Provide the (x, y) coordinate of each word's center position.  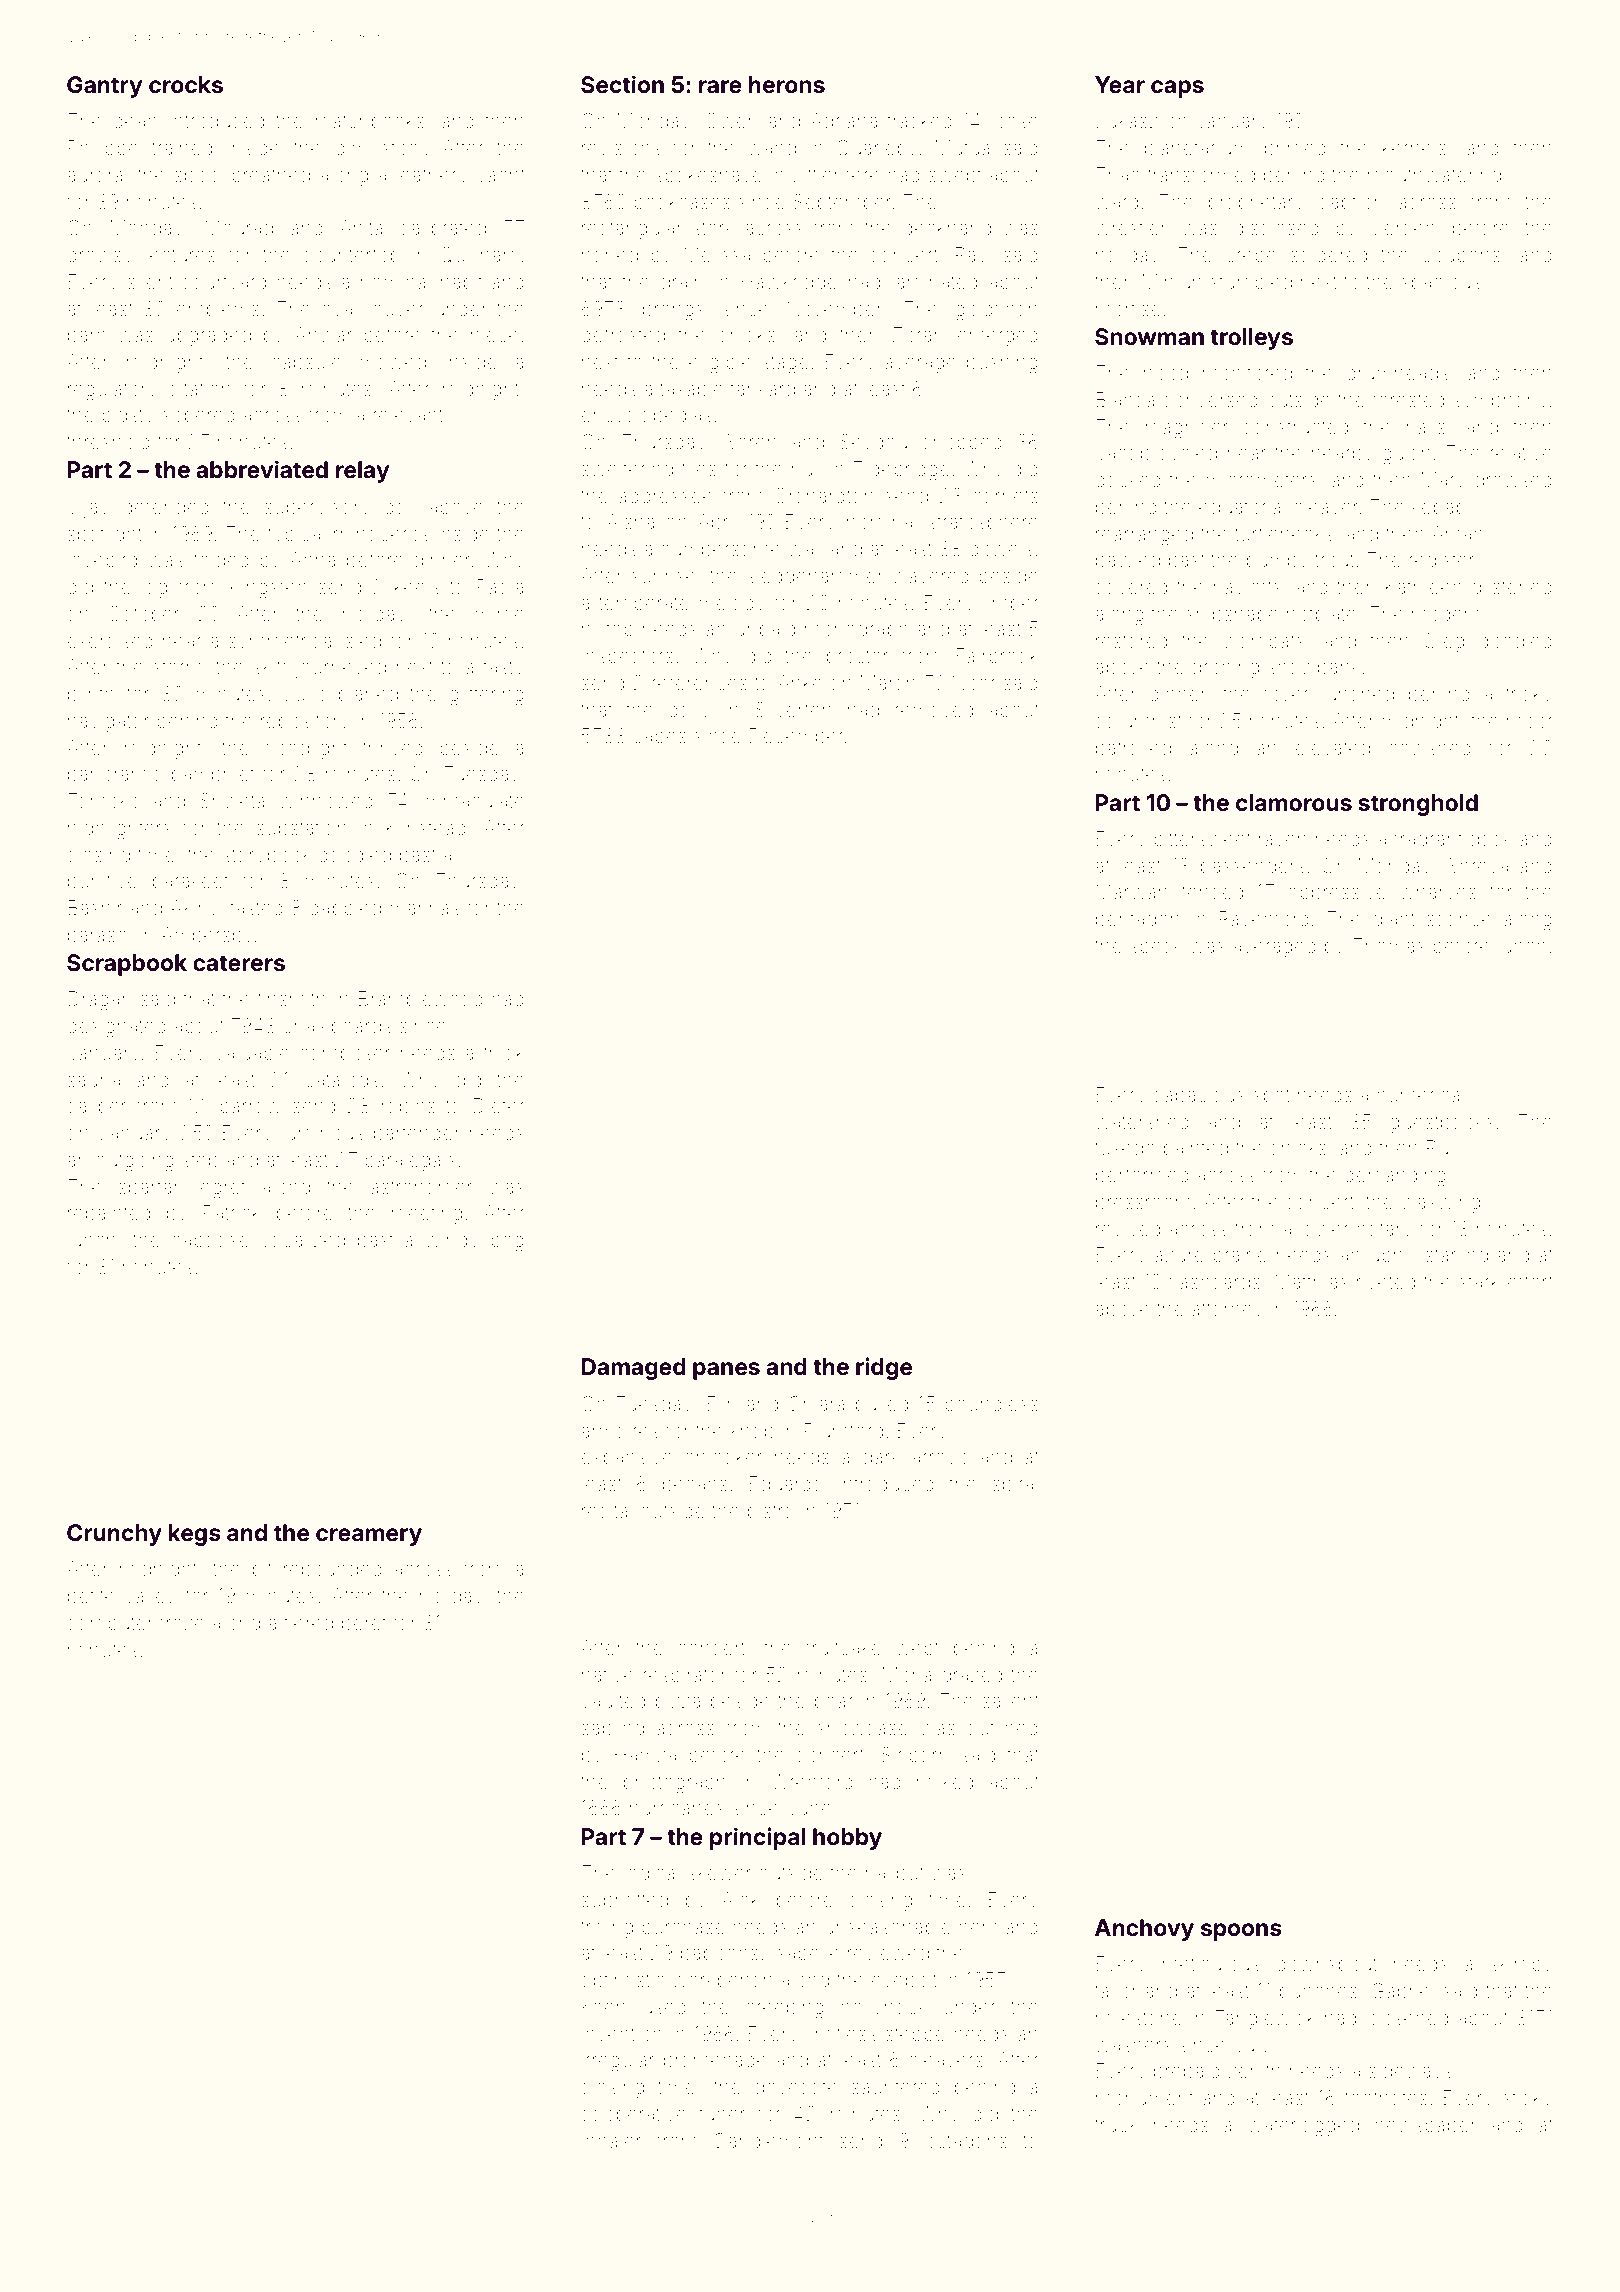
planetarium (1197, 149)
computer (109, 1625)
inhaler (611, 2140)
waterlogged (1303, 2127)
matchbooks (370, 120)
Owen (731, 120)
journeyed (340, 668)
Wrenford (812, 1781)
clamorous (1294, 803)
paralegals (410, 1162)
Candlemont (768, 2140)
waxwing (1440, 1204)
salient (1011, 1700)
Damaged (633, 1369)
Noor (973, 682)
